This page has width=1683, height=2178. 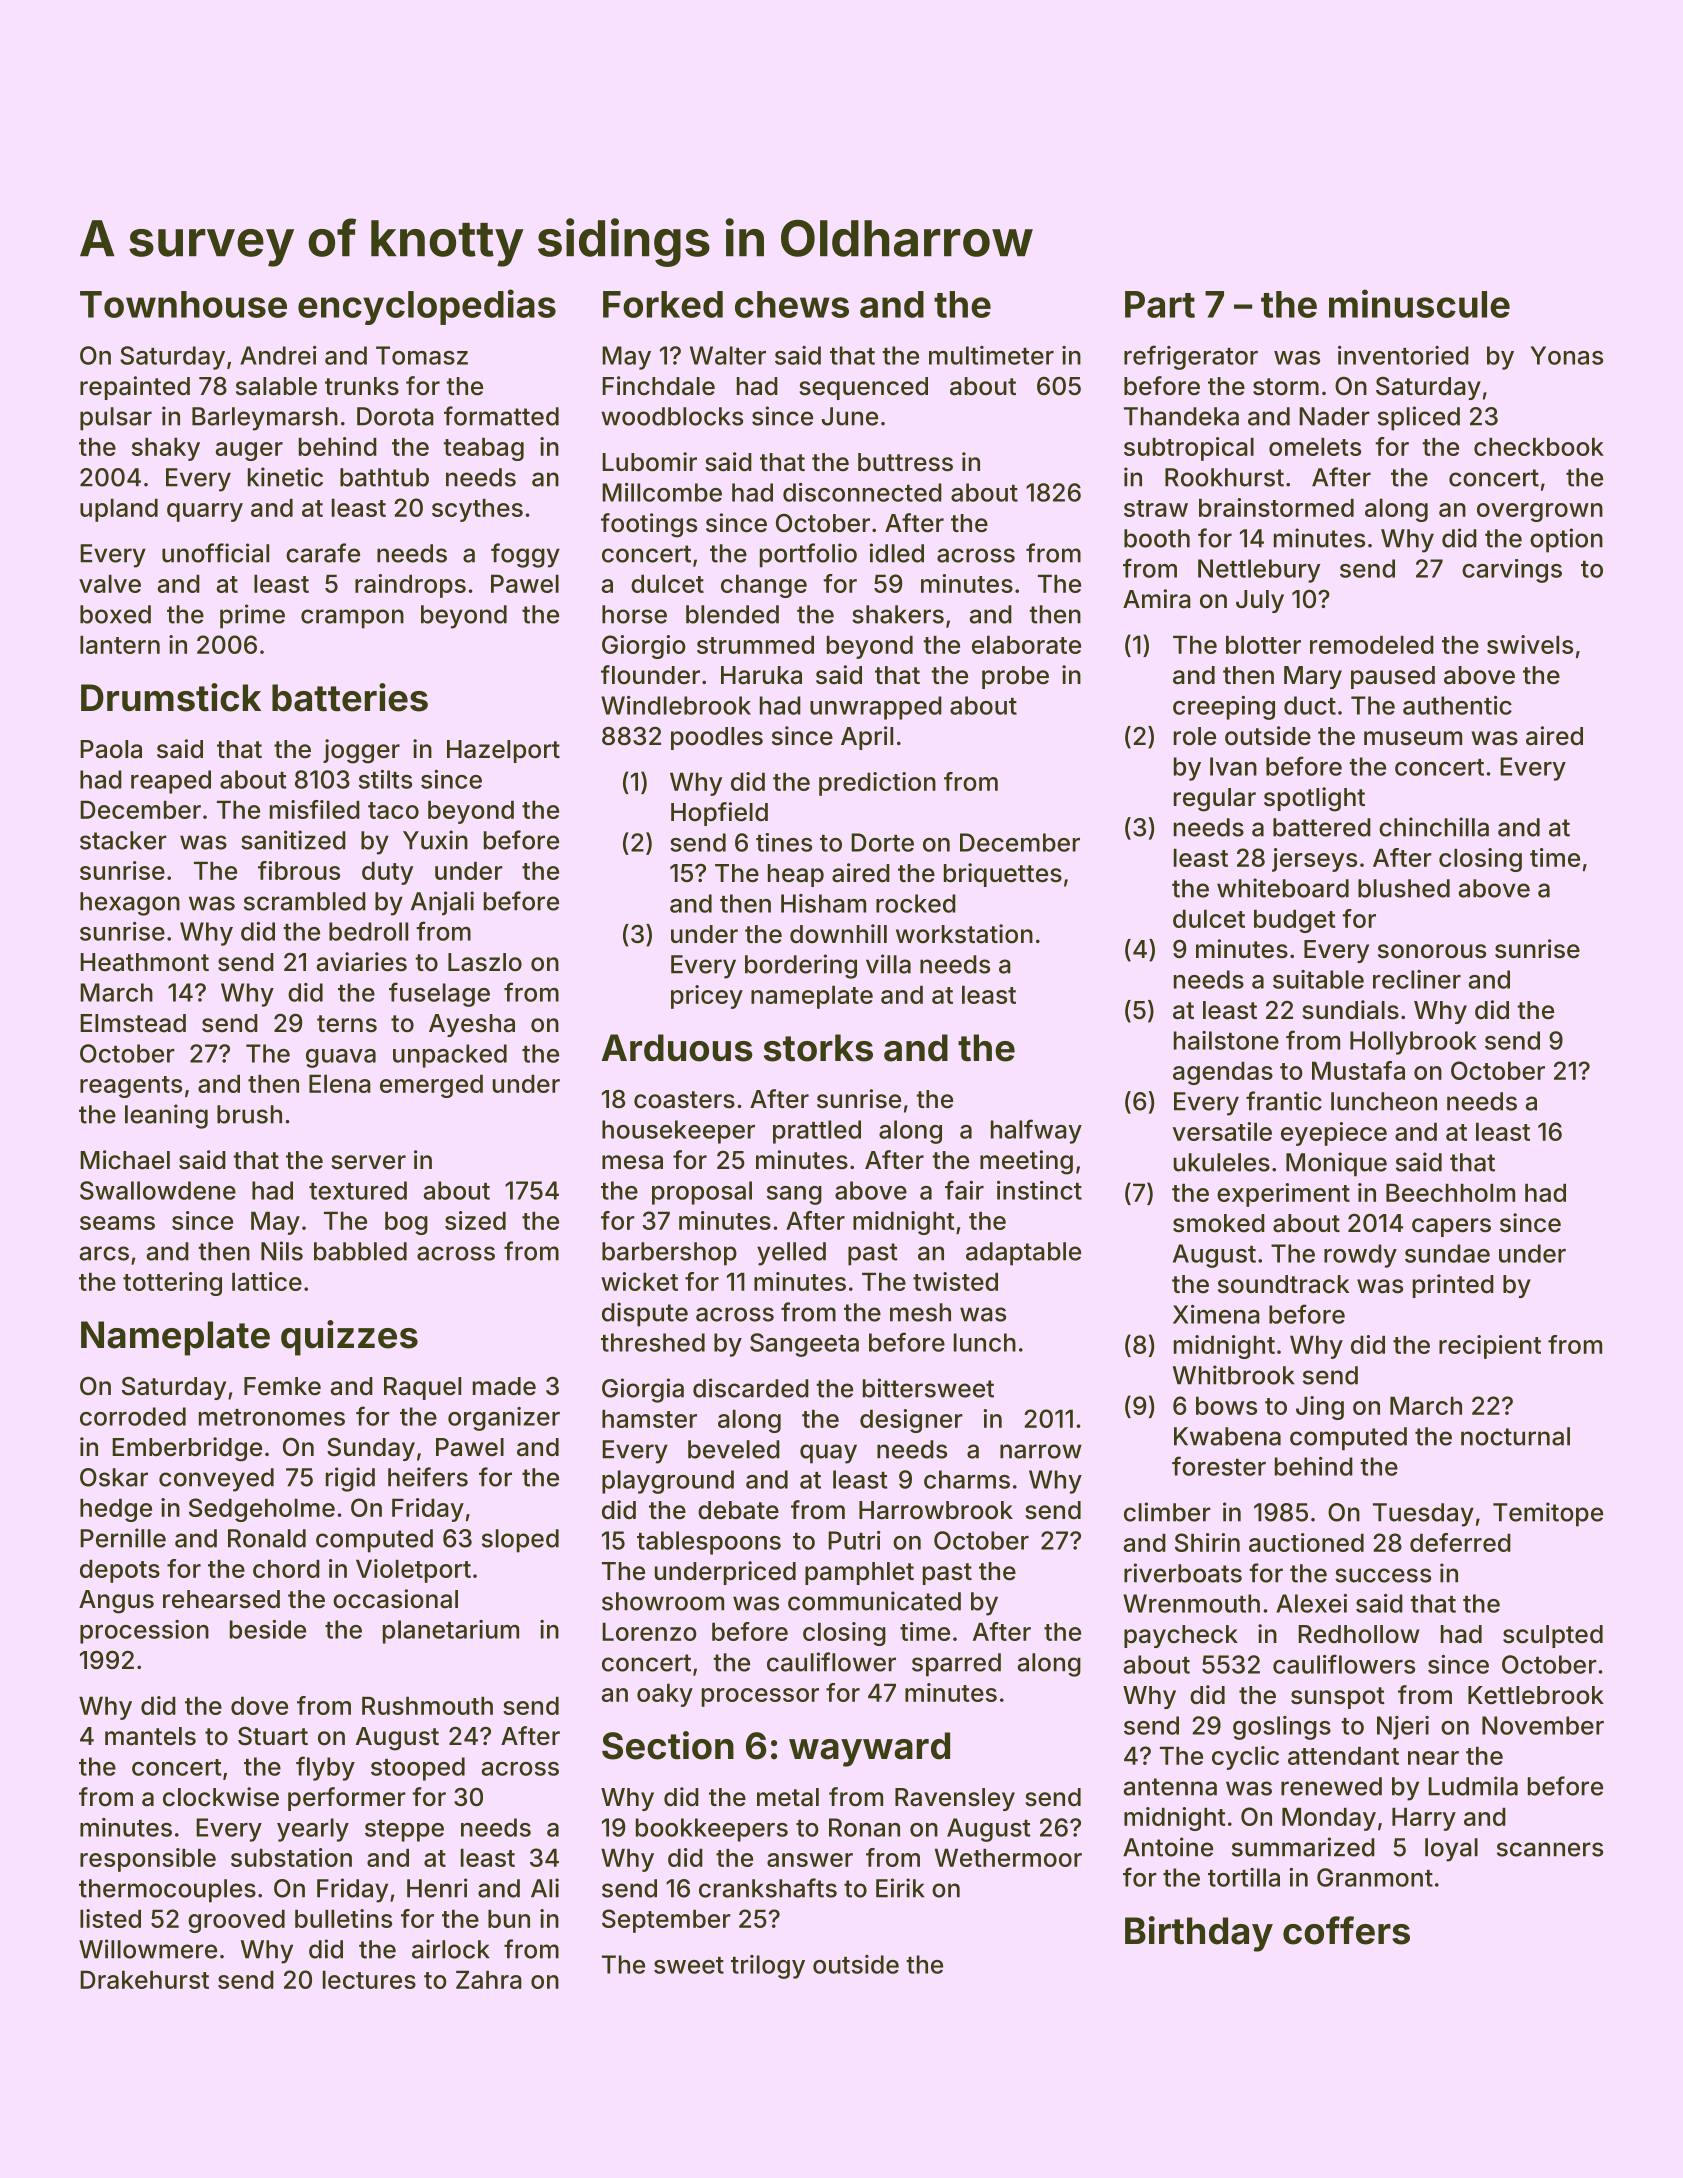 What do you see at coordinates (427, 1705) in the page?
I see `Rushmouth` at bounding box center [427, 1705].
